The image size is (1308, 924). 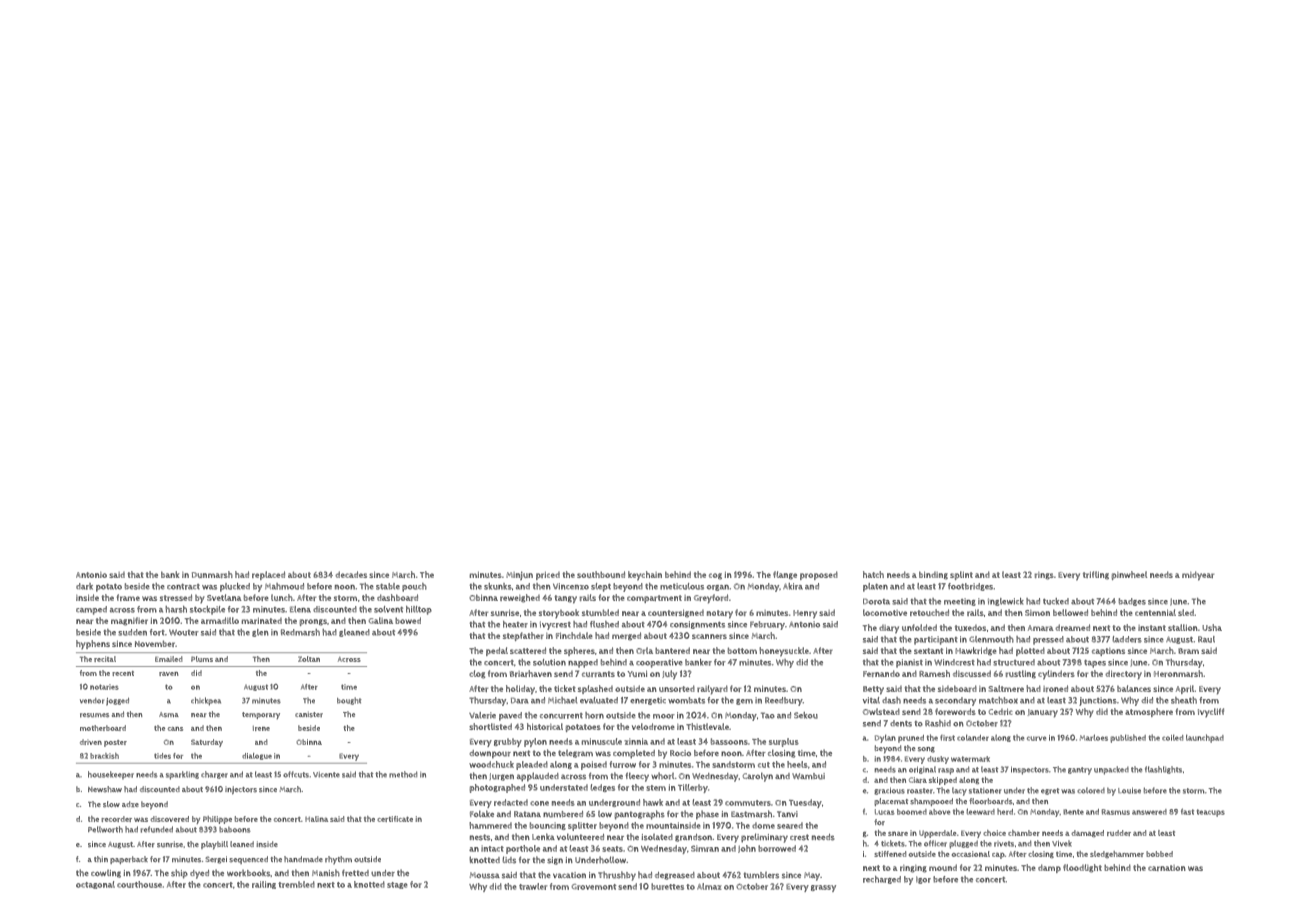 I want to click on playbill, so click(x=214, y=845).
